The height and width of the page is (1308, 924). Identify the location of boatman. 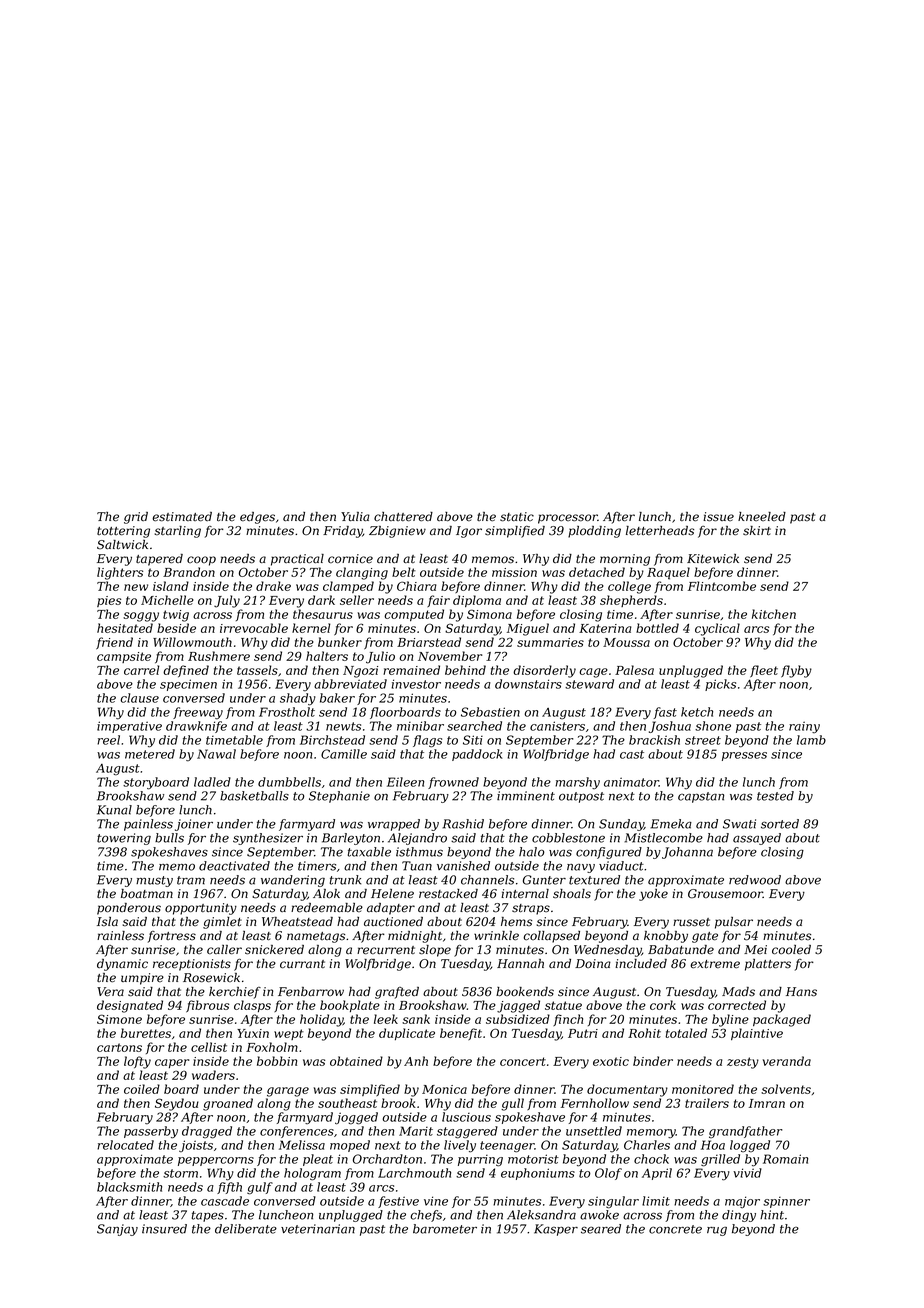
(147, 894).
